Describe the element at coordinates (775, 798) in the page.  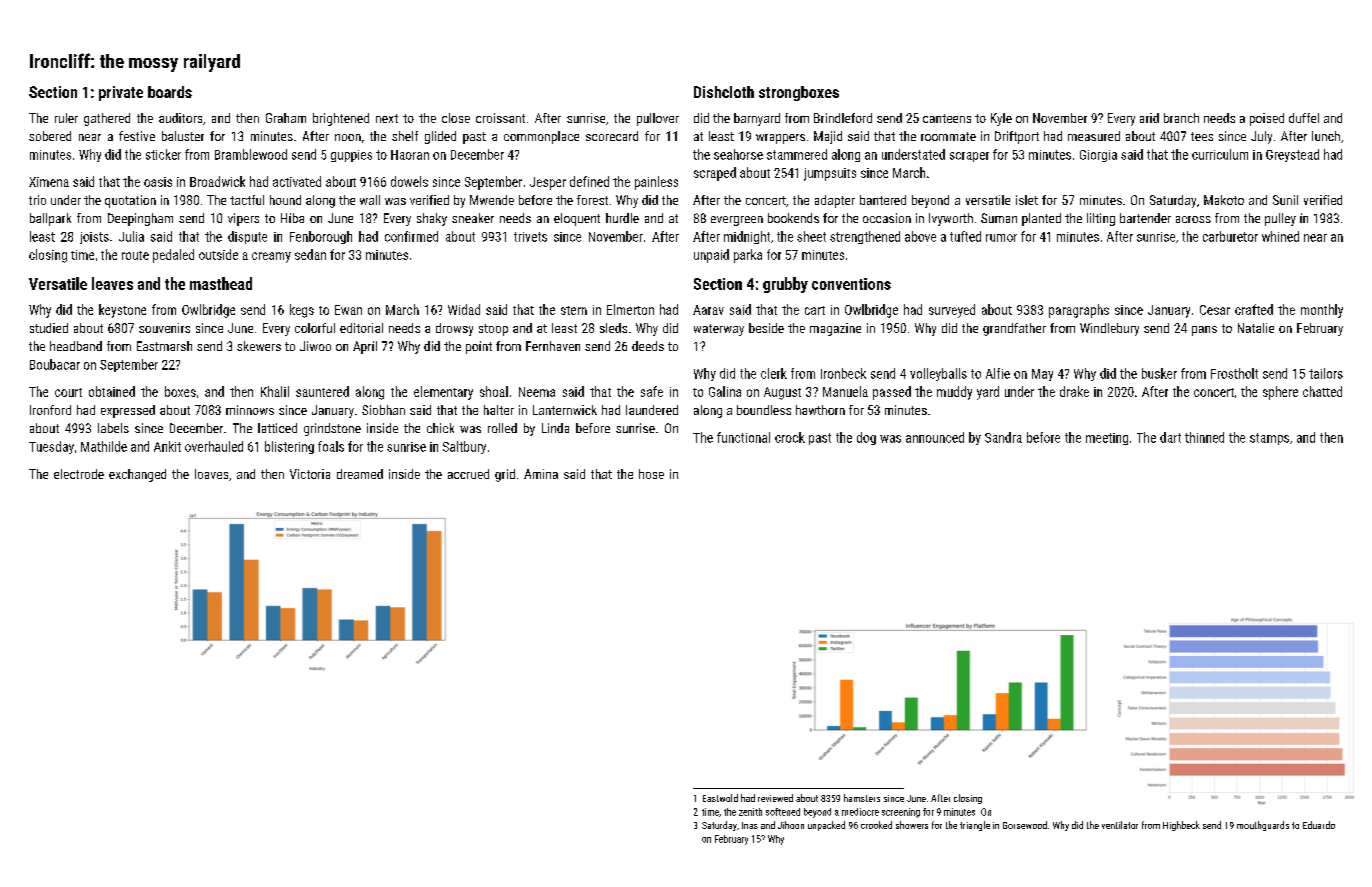
I see `reviewed` at that location.
